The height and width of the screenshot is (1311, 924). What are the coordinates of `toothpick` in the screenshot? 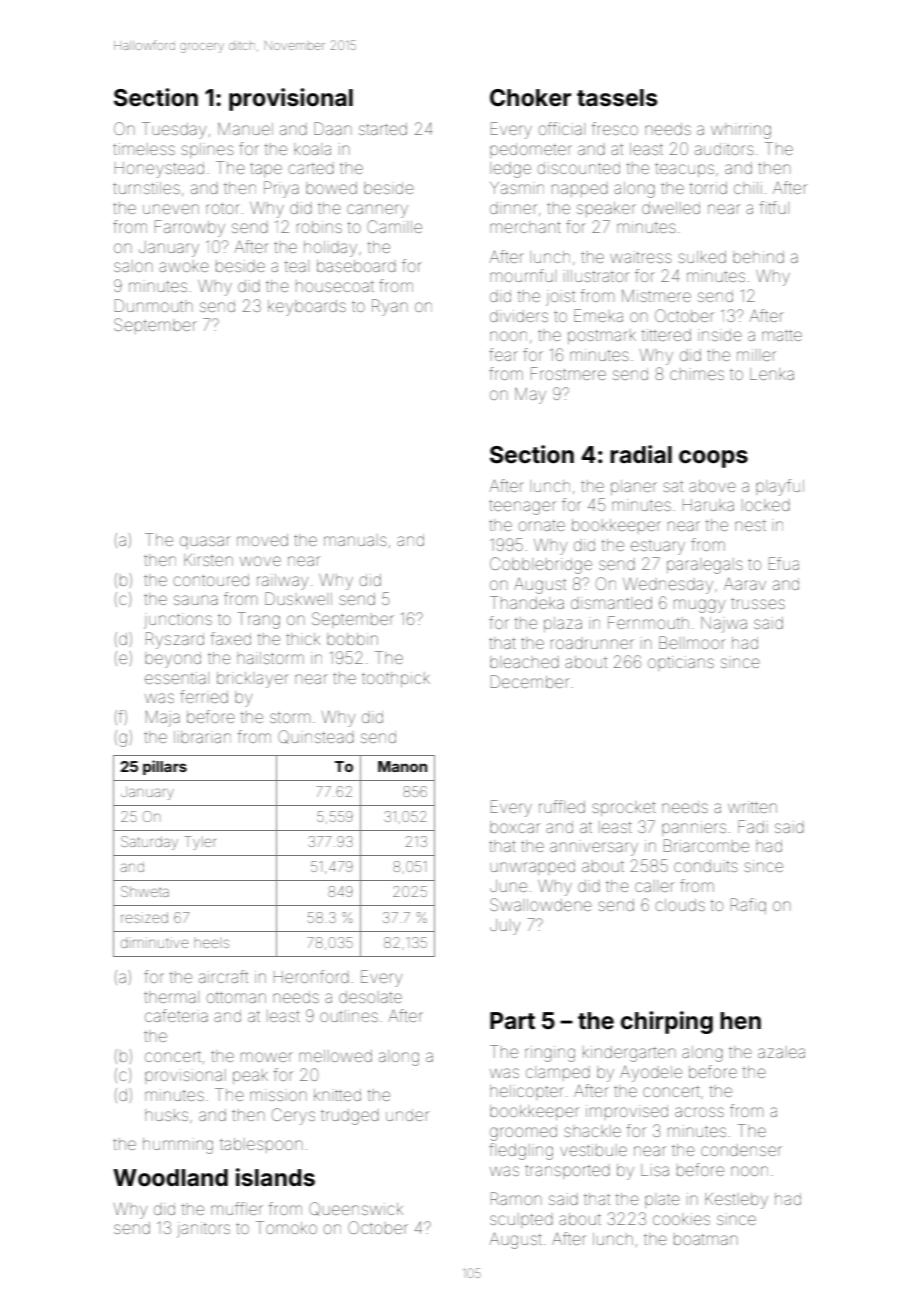 It's located at (396, 679).
